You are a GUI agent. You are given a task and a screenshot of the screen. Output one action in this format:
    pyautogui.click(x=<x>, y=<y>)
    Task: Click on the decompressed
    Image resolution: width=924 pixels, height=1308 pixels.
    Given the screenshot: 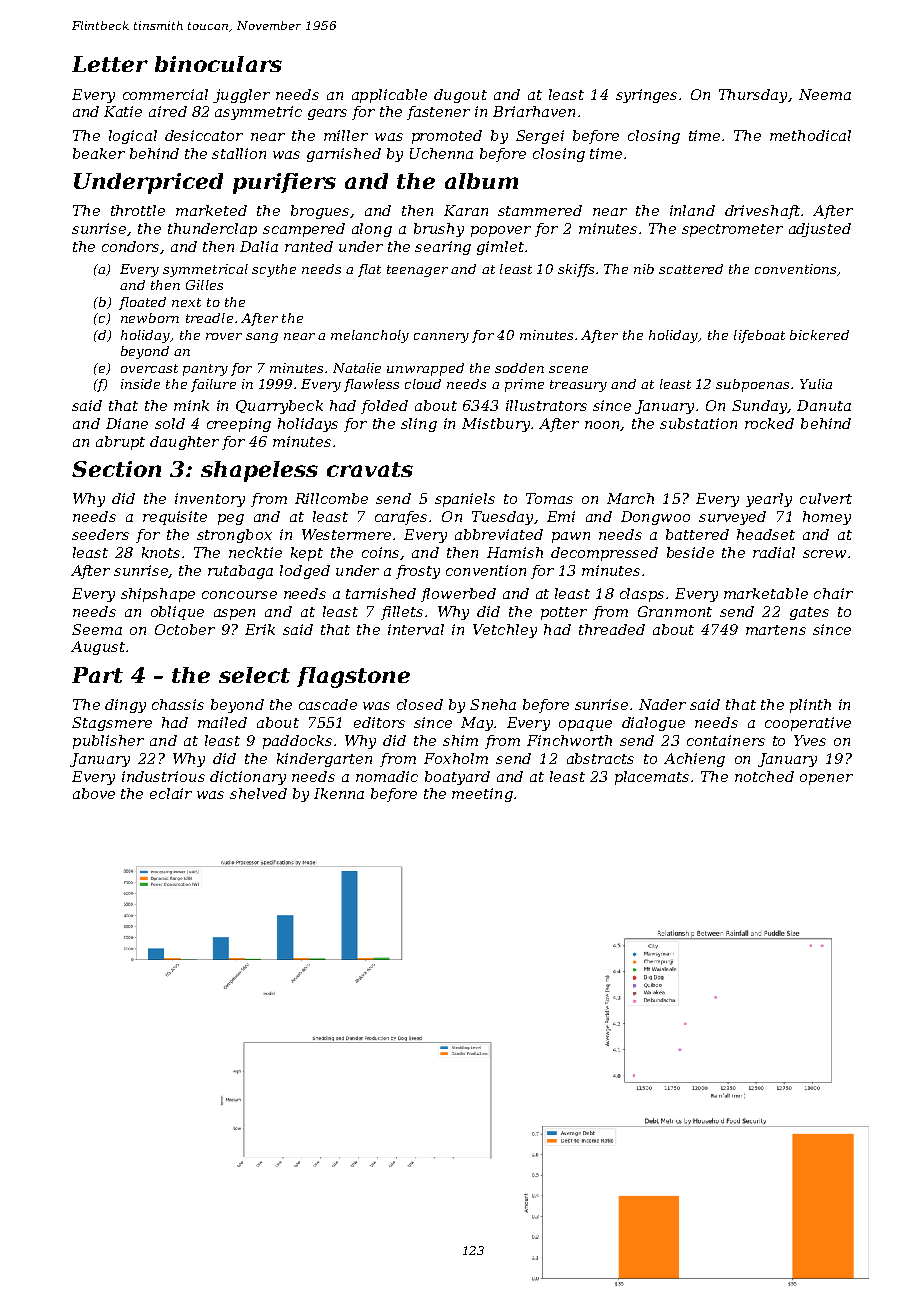 What is the action you would take?
    pyautogui.click(x=604, y=554)
